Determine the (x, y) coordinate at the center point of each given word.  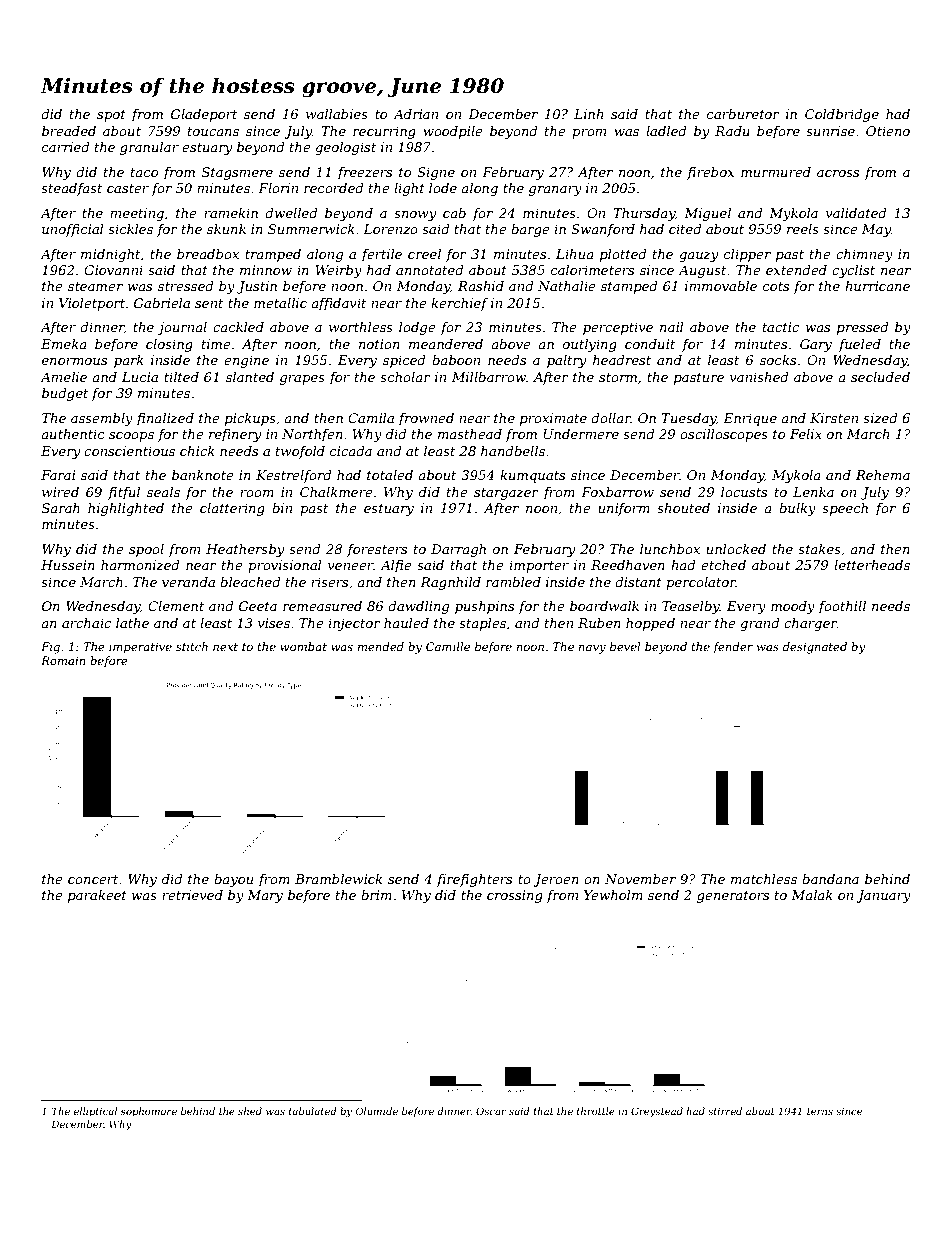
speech (845, 509)
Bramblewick (338, 879)
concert (93, 879)
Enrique (750, 419)
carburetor (743, 114)
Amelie (63, 377)
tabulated (312, 1111)
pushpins (484, 607)
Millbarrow (489, 377)
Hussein (68, 565)
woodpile (453, 132)
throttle (596, 1111)
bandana (830, 879)
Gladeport (204, 115)
